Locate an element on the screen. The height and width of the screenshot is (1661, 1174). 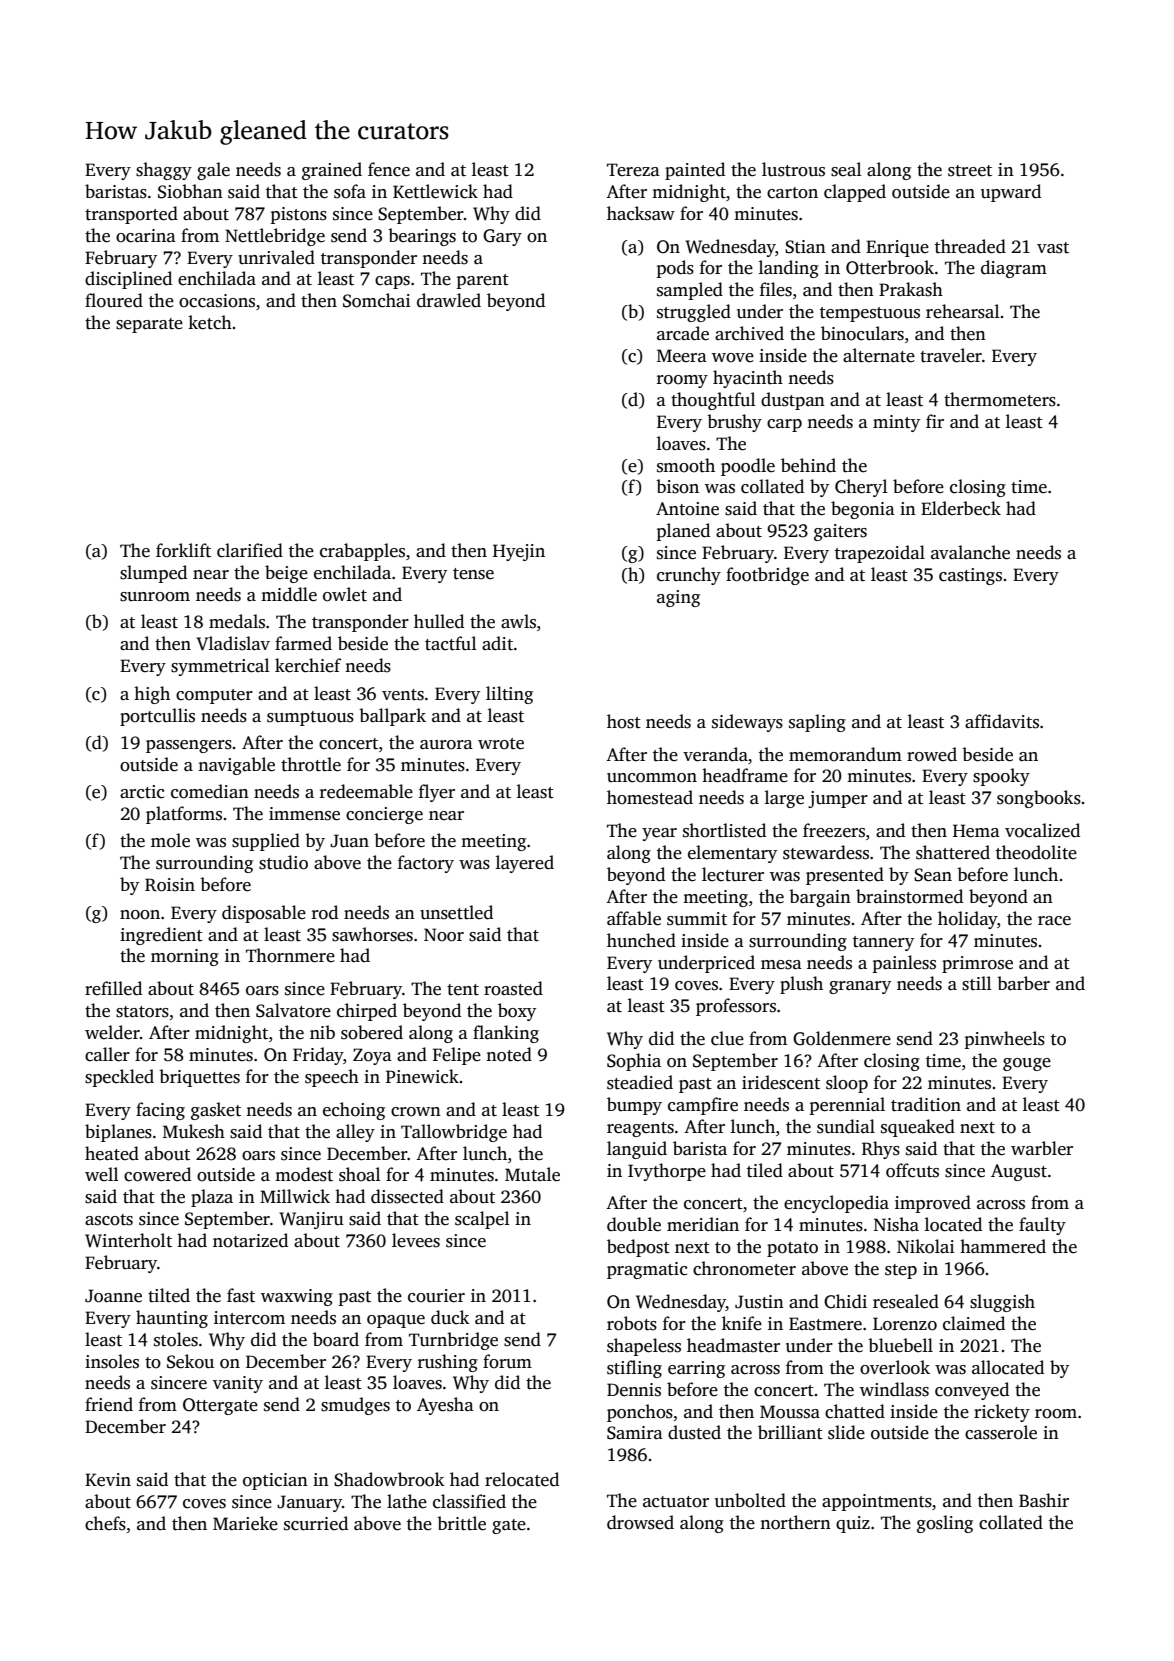
street is located at coordinates (970, 171).
